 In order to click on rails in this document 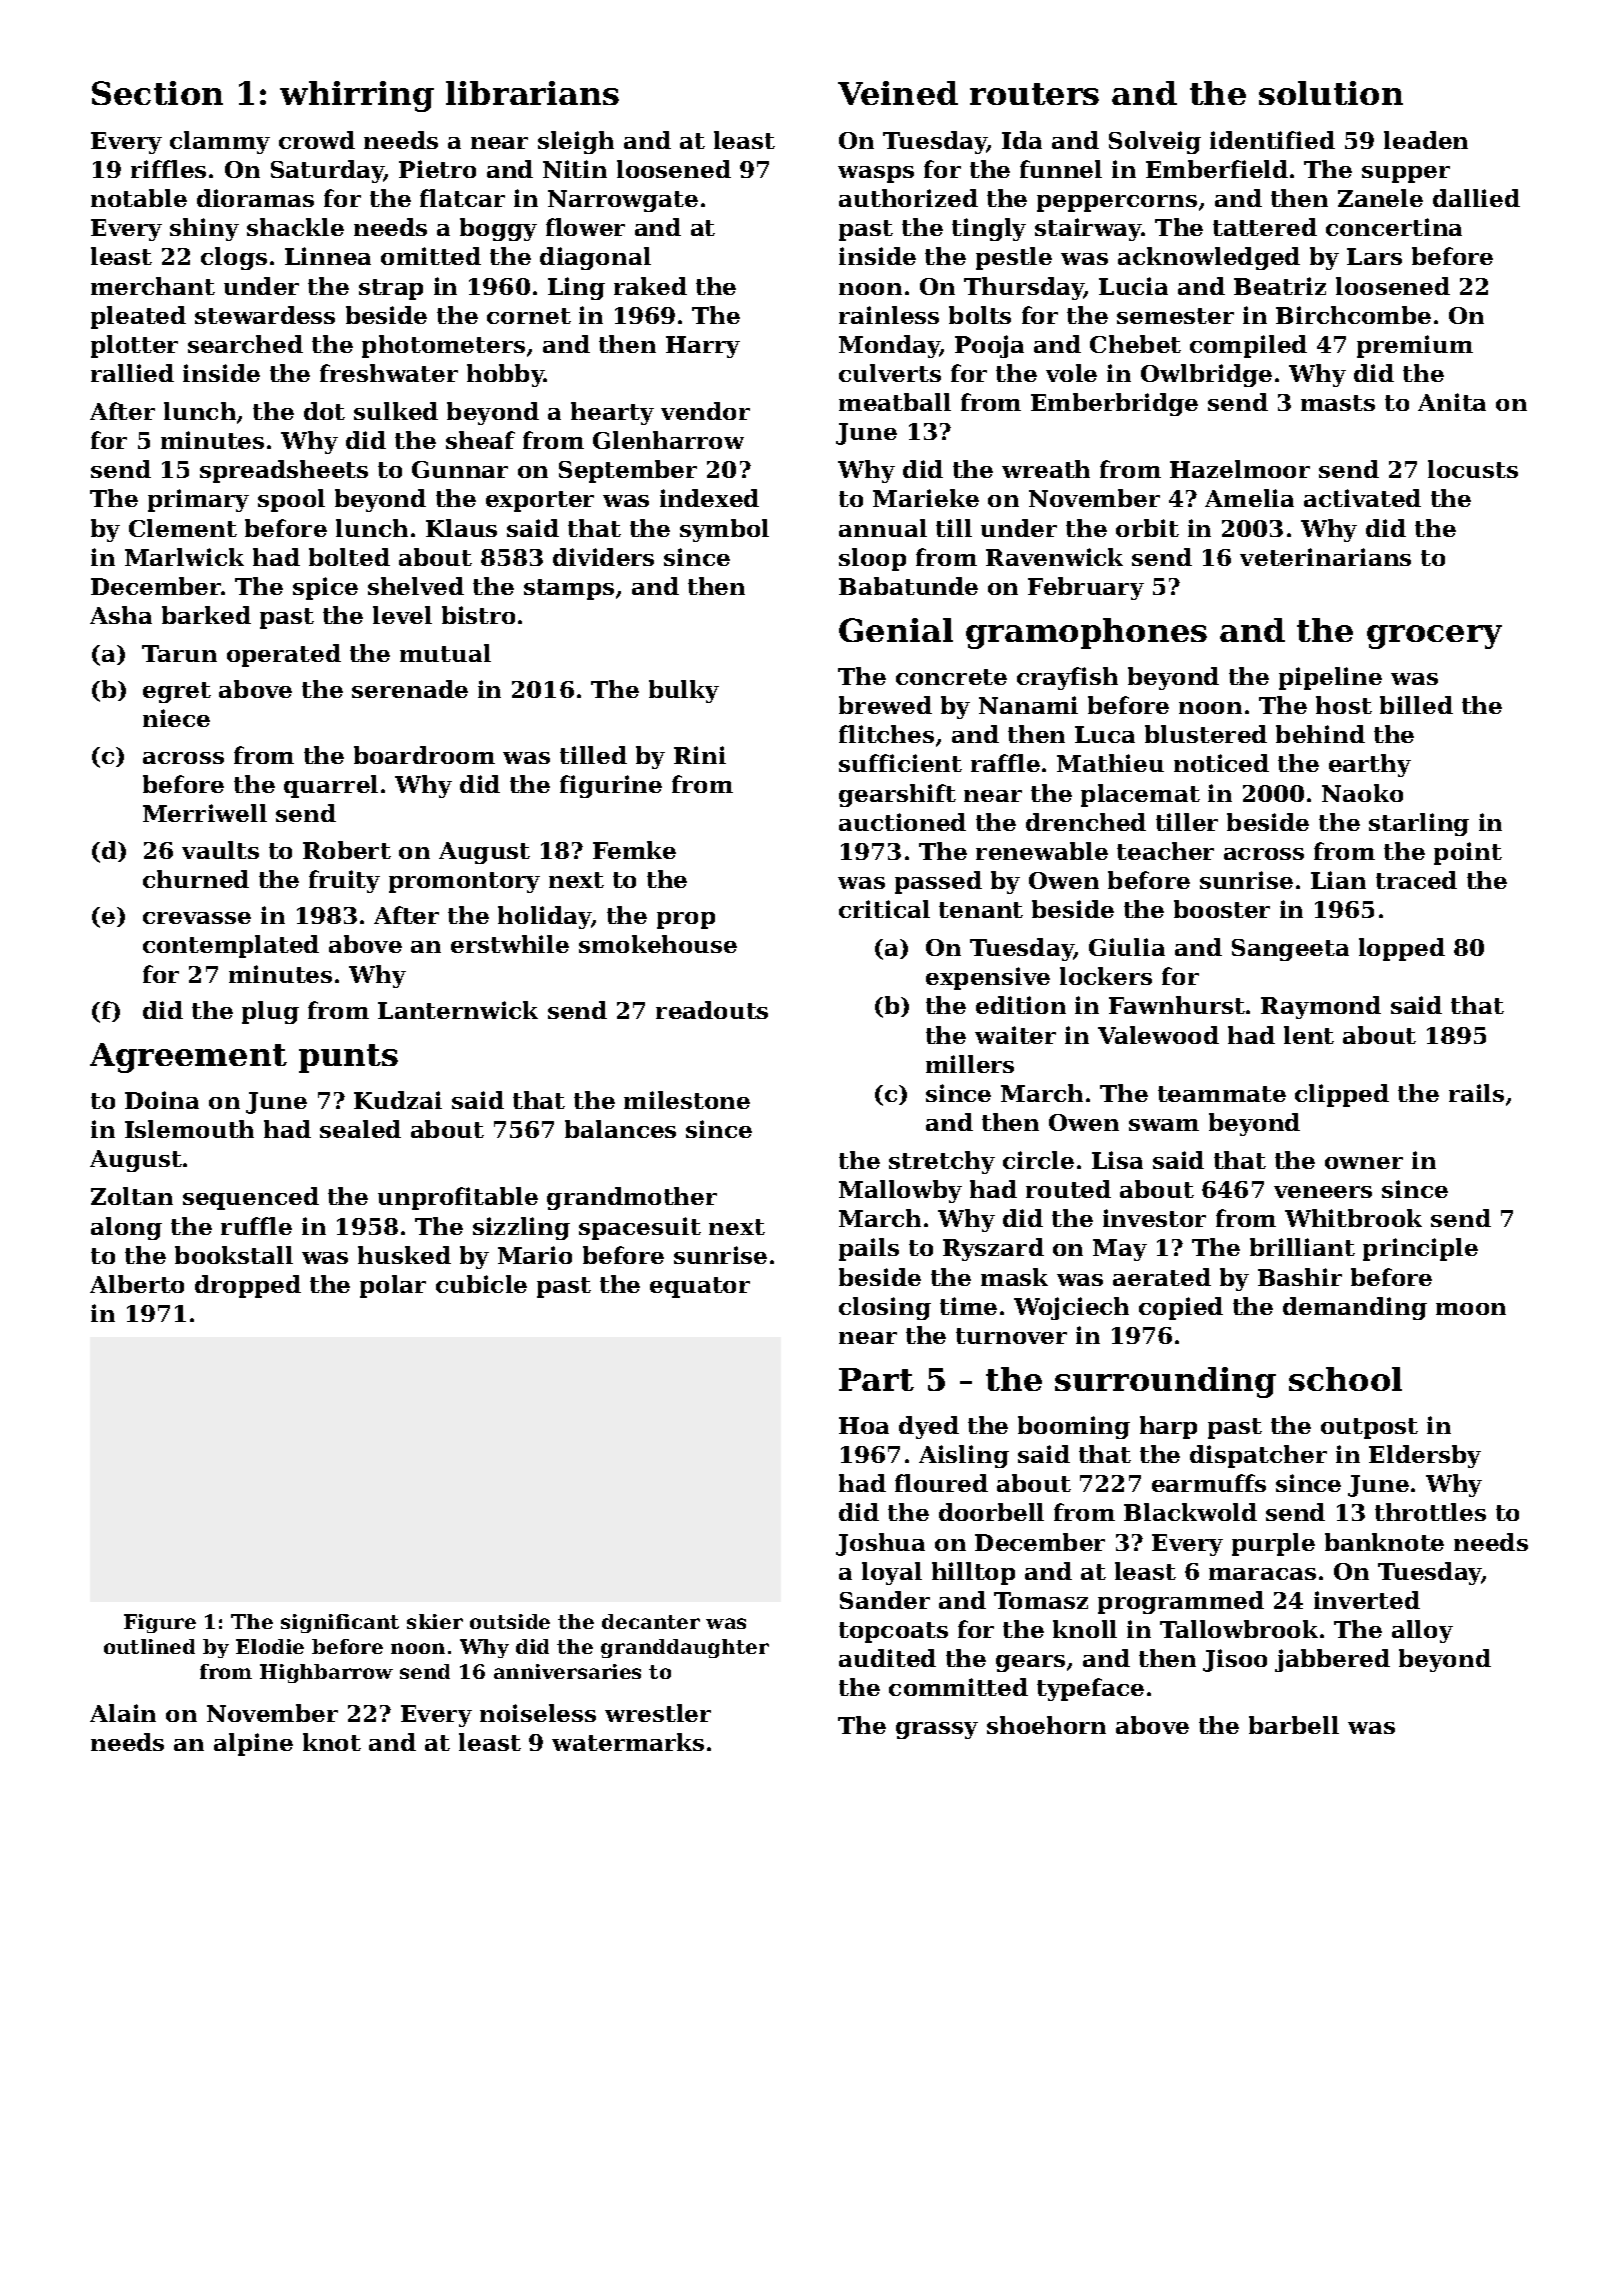, I will do `click(1476, 1093)`.
